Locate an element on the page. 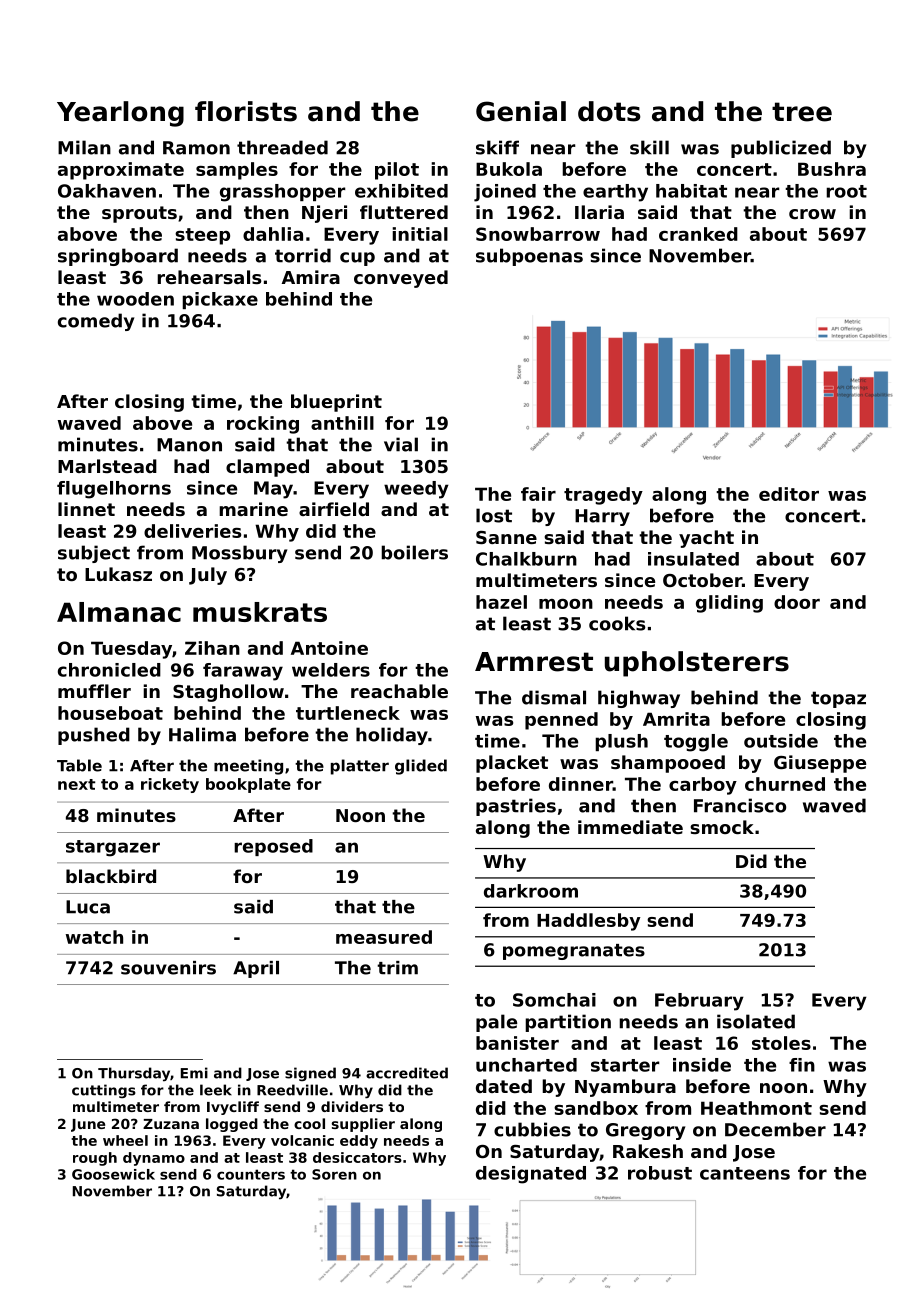  pastries is located at coordinates (516, 807).
